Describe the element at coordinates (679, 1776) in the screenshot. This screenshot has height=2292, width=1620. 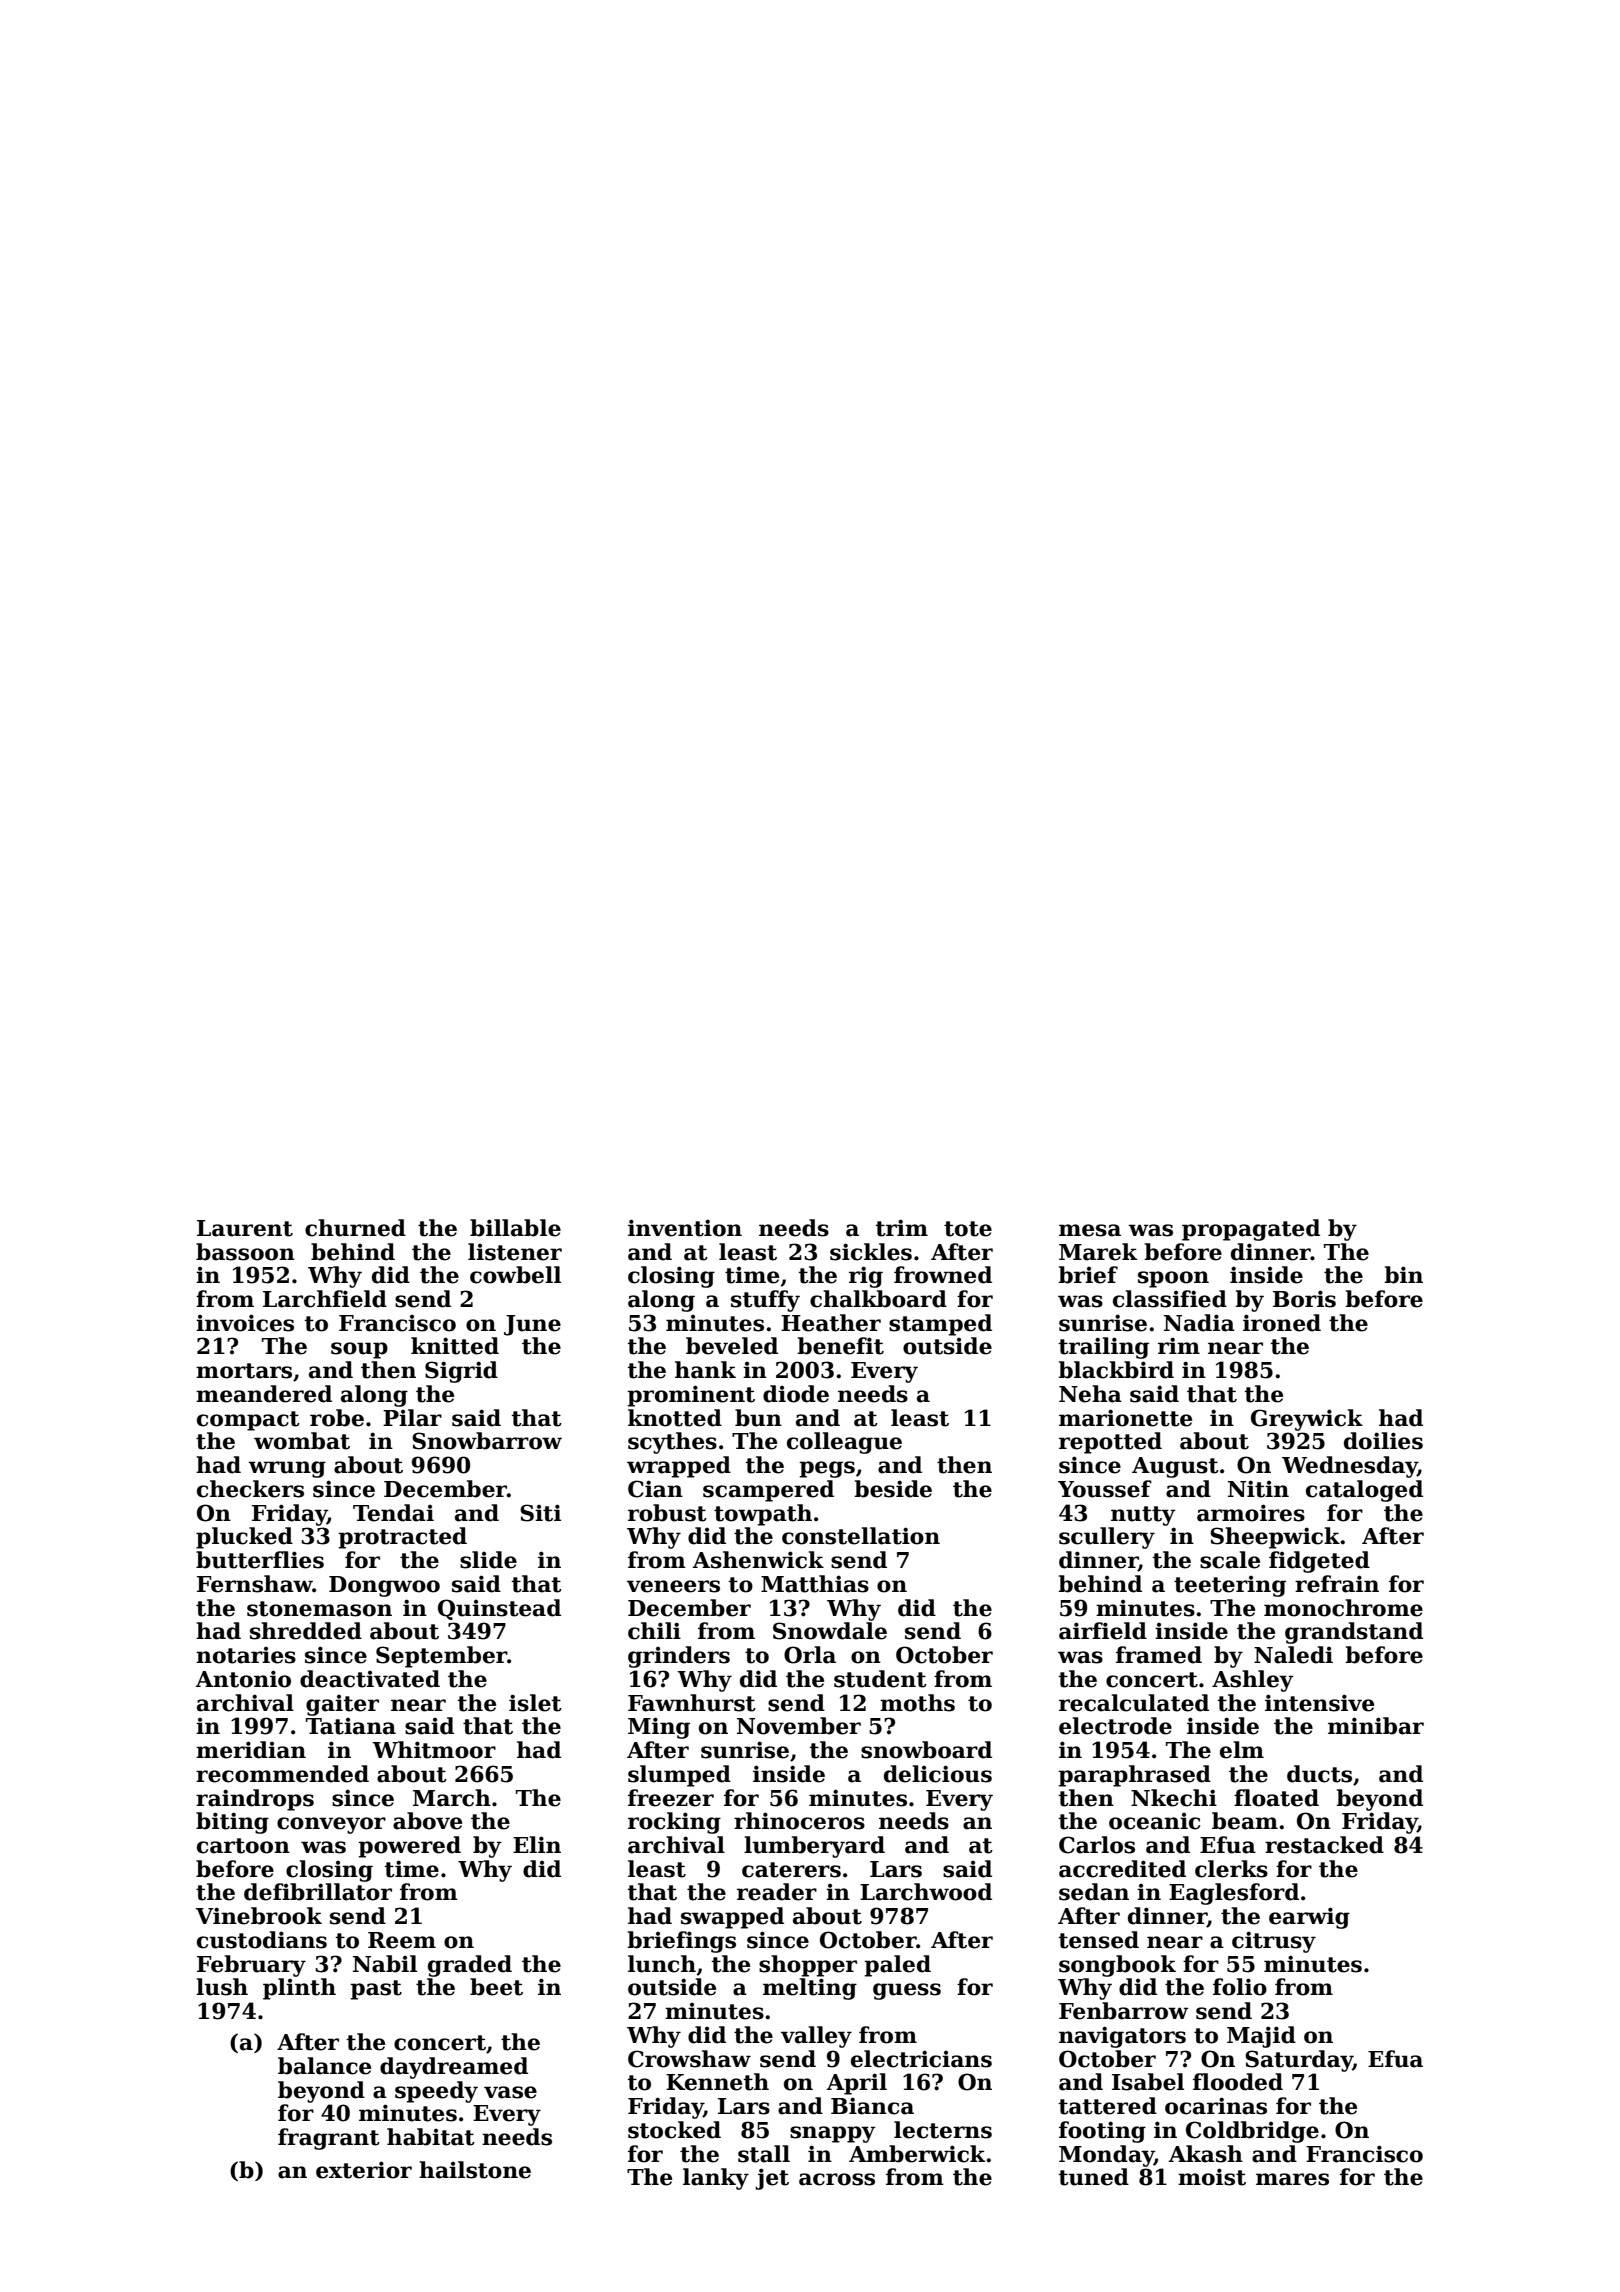
I see `slumped` at that location.
